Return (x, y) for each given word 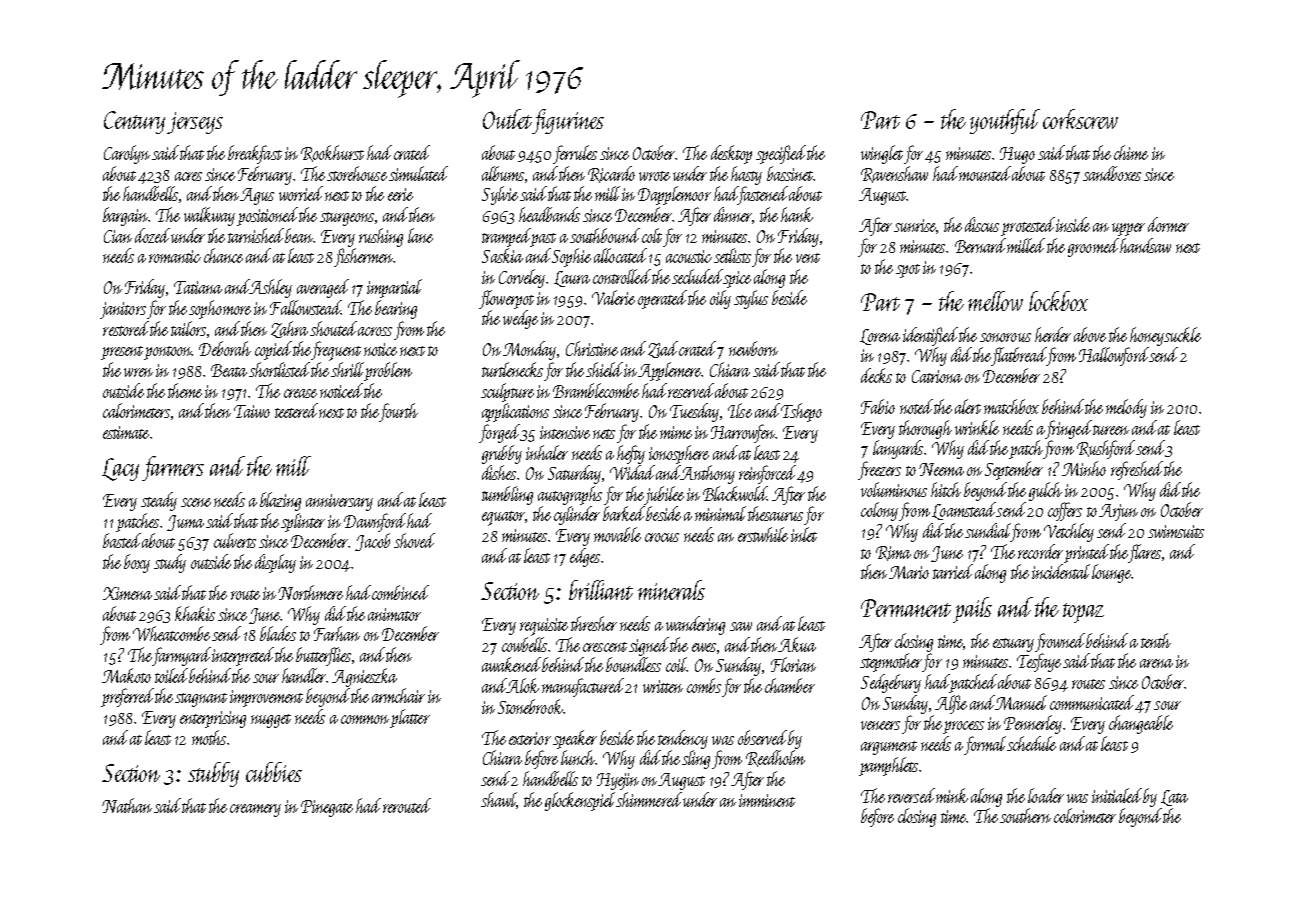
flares (1144, 553)
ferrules (575, 154)
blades (278, 633)
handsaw (1145, 245)
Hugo (1017, 155)
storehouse (357, 173)
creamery (255, 810)
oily (720, 299)
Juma (185, 523)
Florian (793, 664)
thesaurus (775, 513)
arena (1156, 663)
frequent (336, 351)
